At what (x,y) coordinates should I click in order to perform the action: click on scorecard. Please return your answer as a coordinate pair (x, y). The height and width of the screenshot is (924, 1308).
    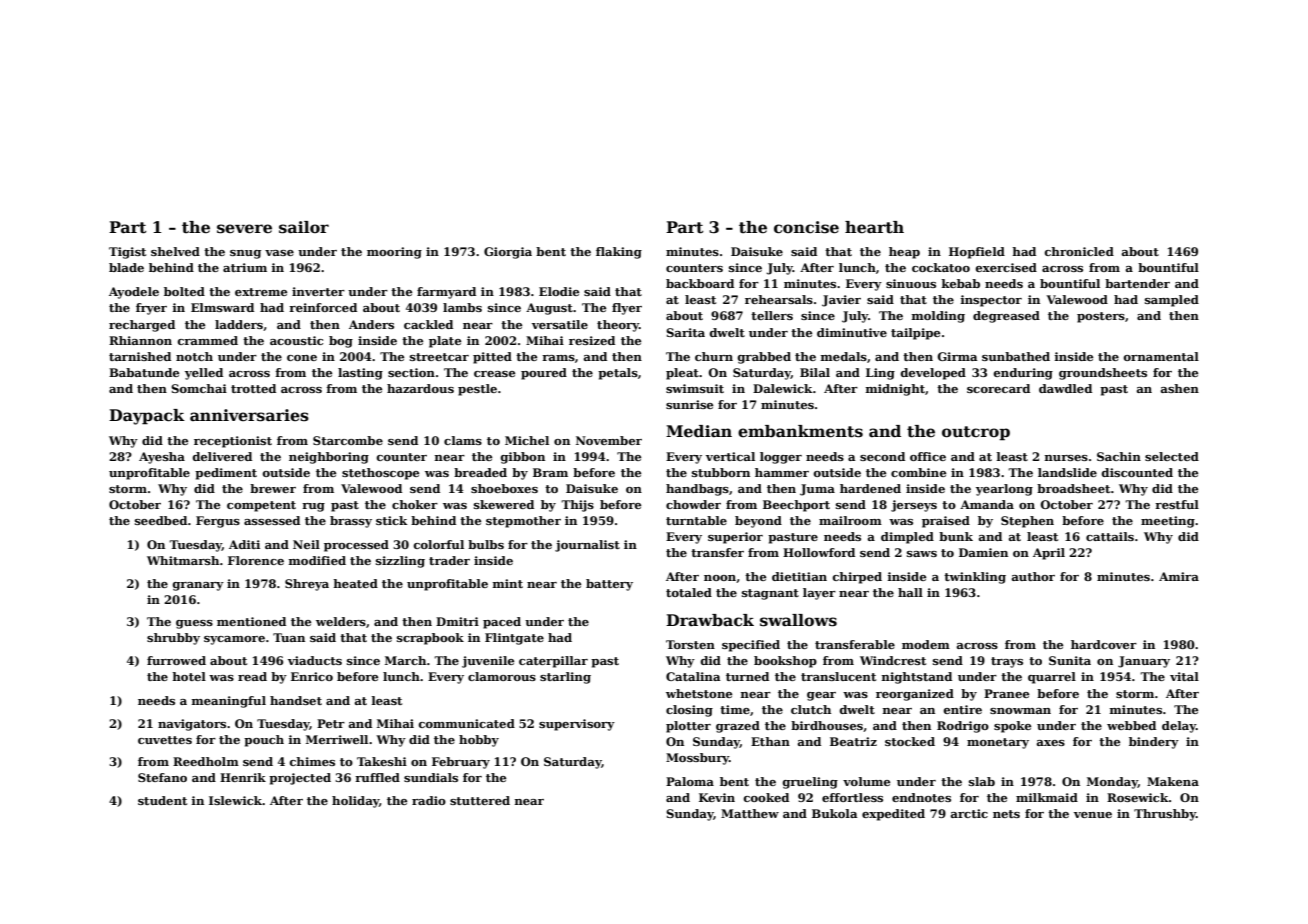
    Looking at the image, I should click on (998, 388).
